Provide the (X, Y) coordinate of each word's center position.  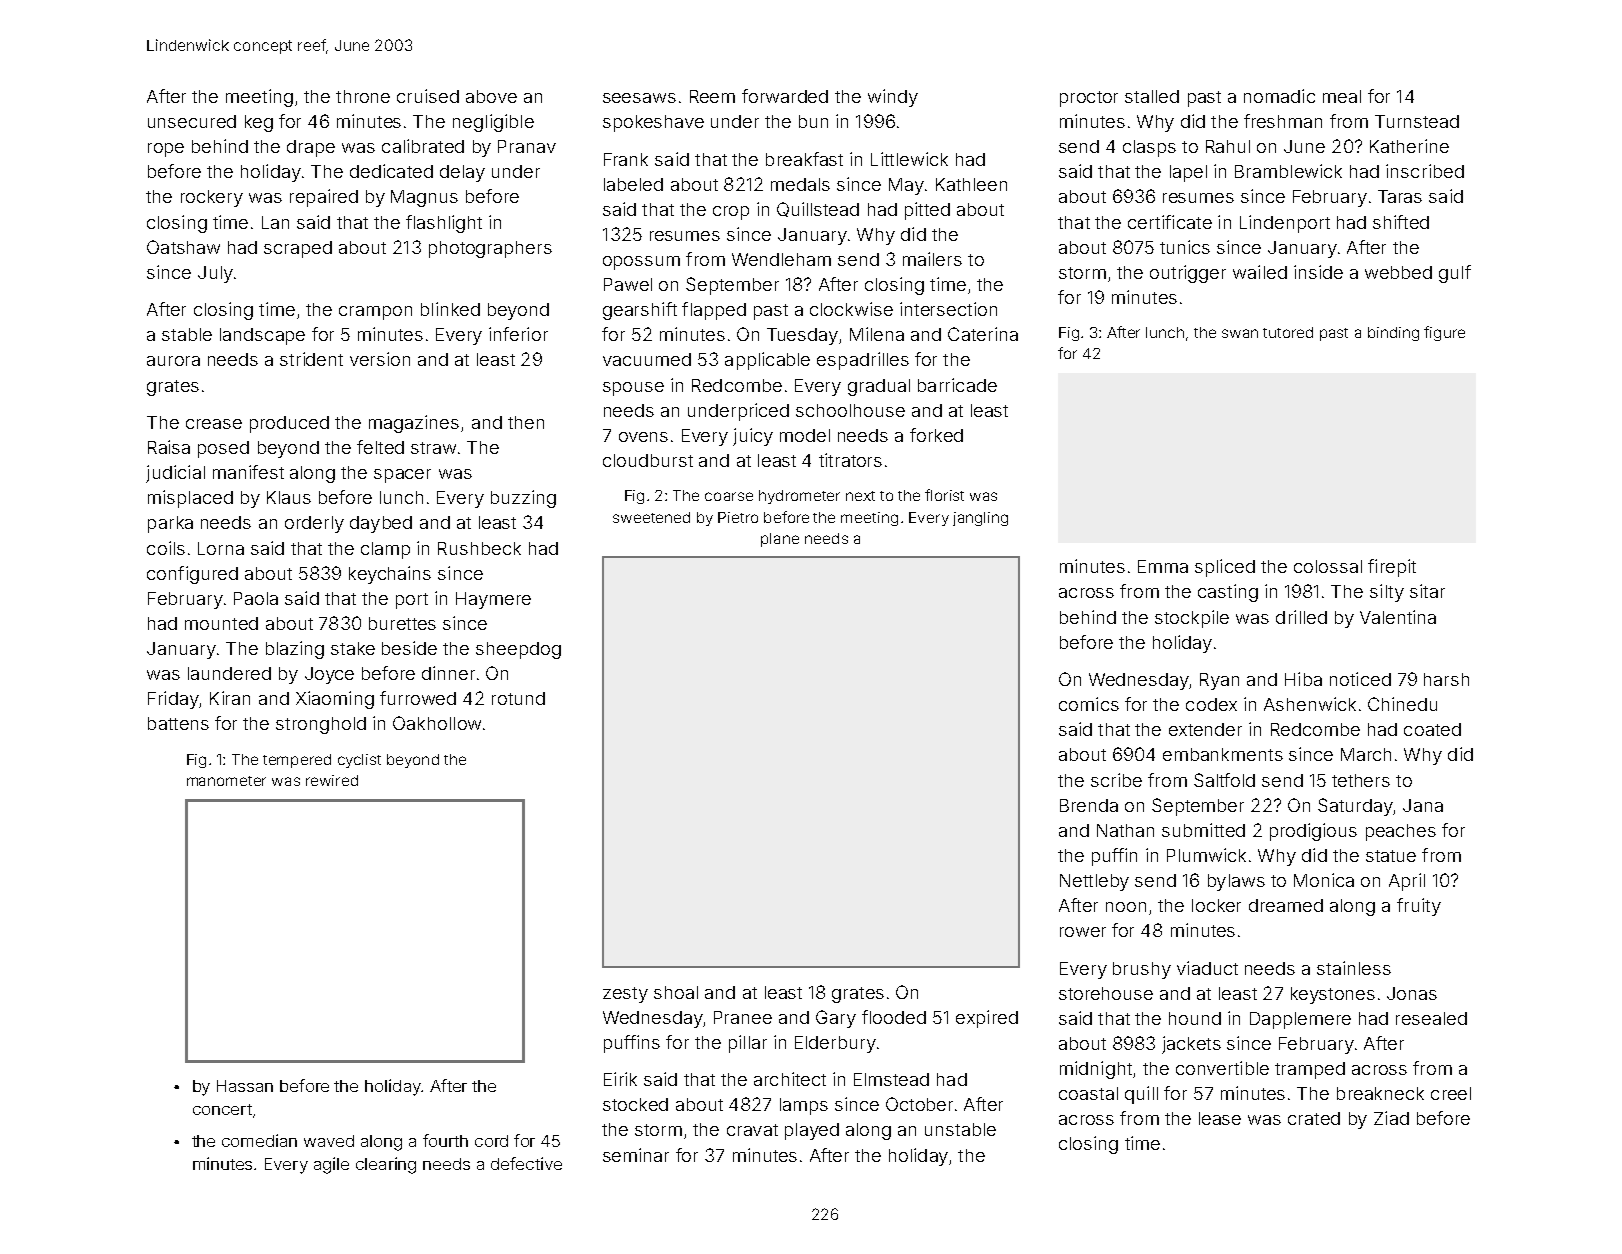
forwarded (785, 96)
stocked (635, 1104)
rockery (212, 198)
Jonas (1412, 993)
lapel (1188, 173)
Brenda (1089, 805)
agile (331, 1165)
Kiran (230, 698)
